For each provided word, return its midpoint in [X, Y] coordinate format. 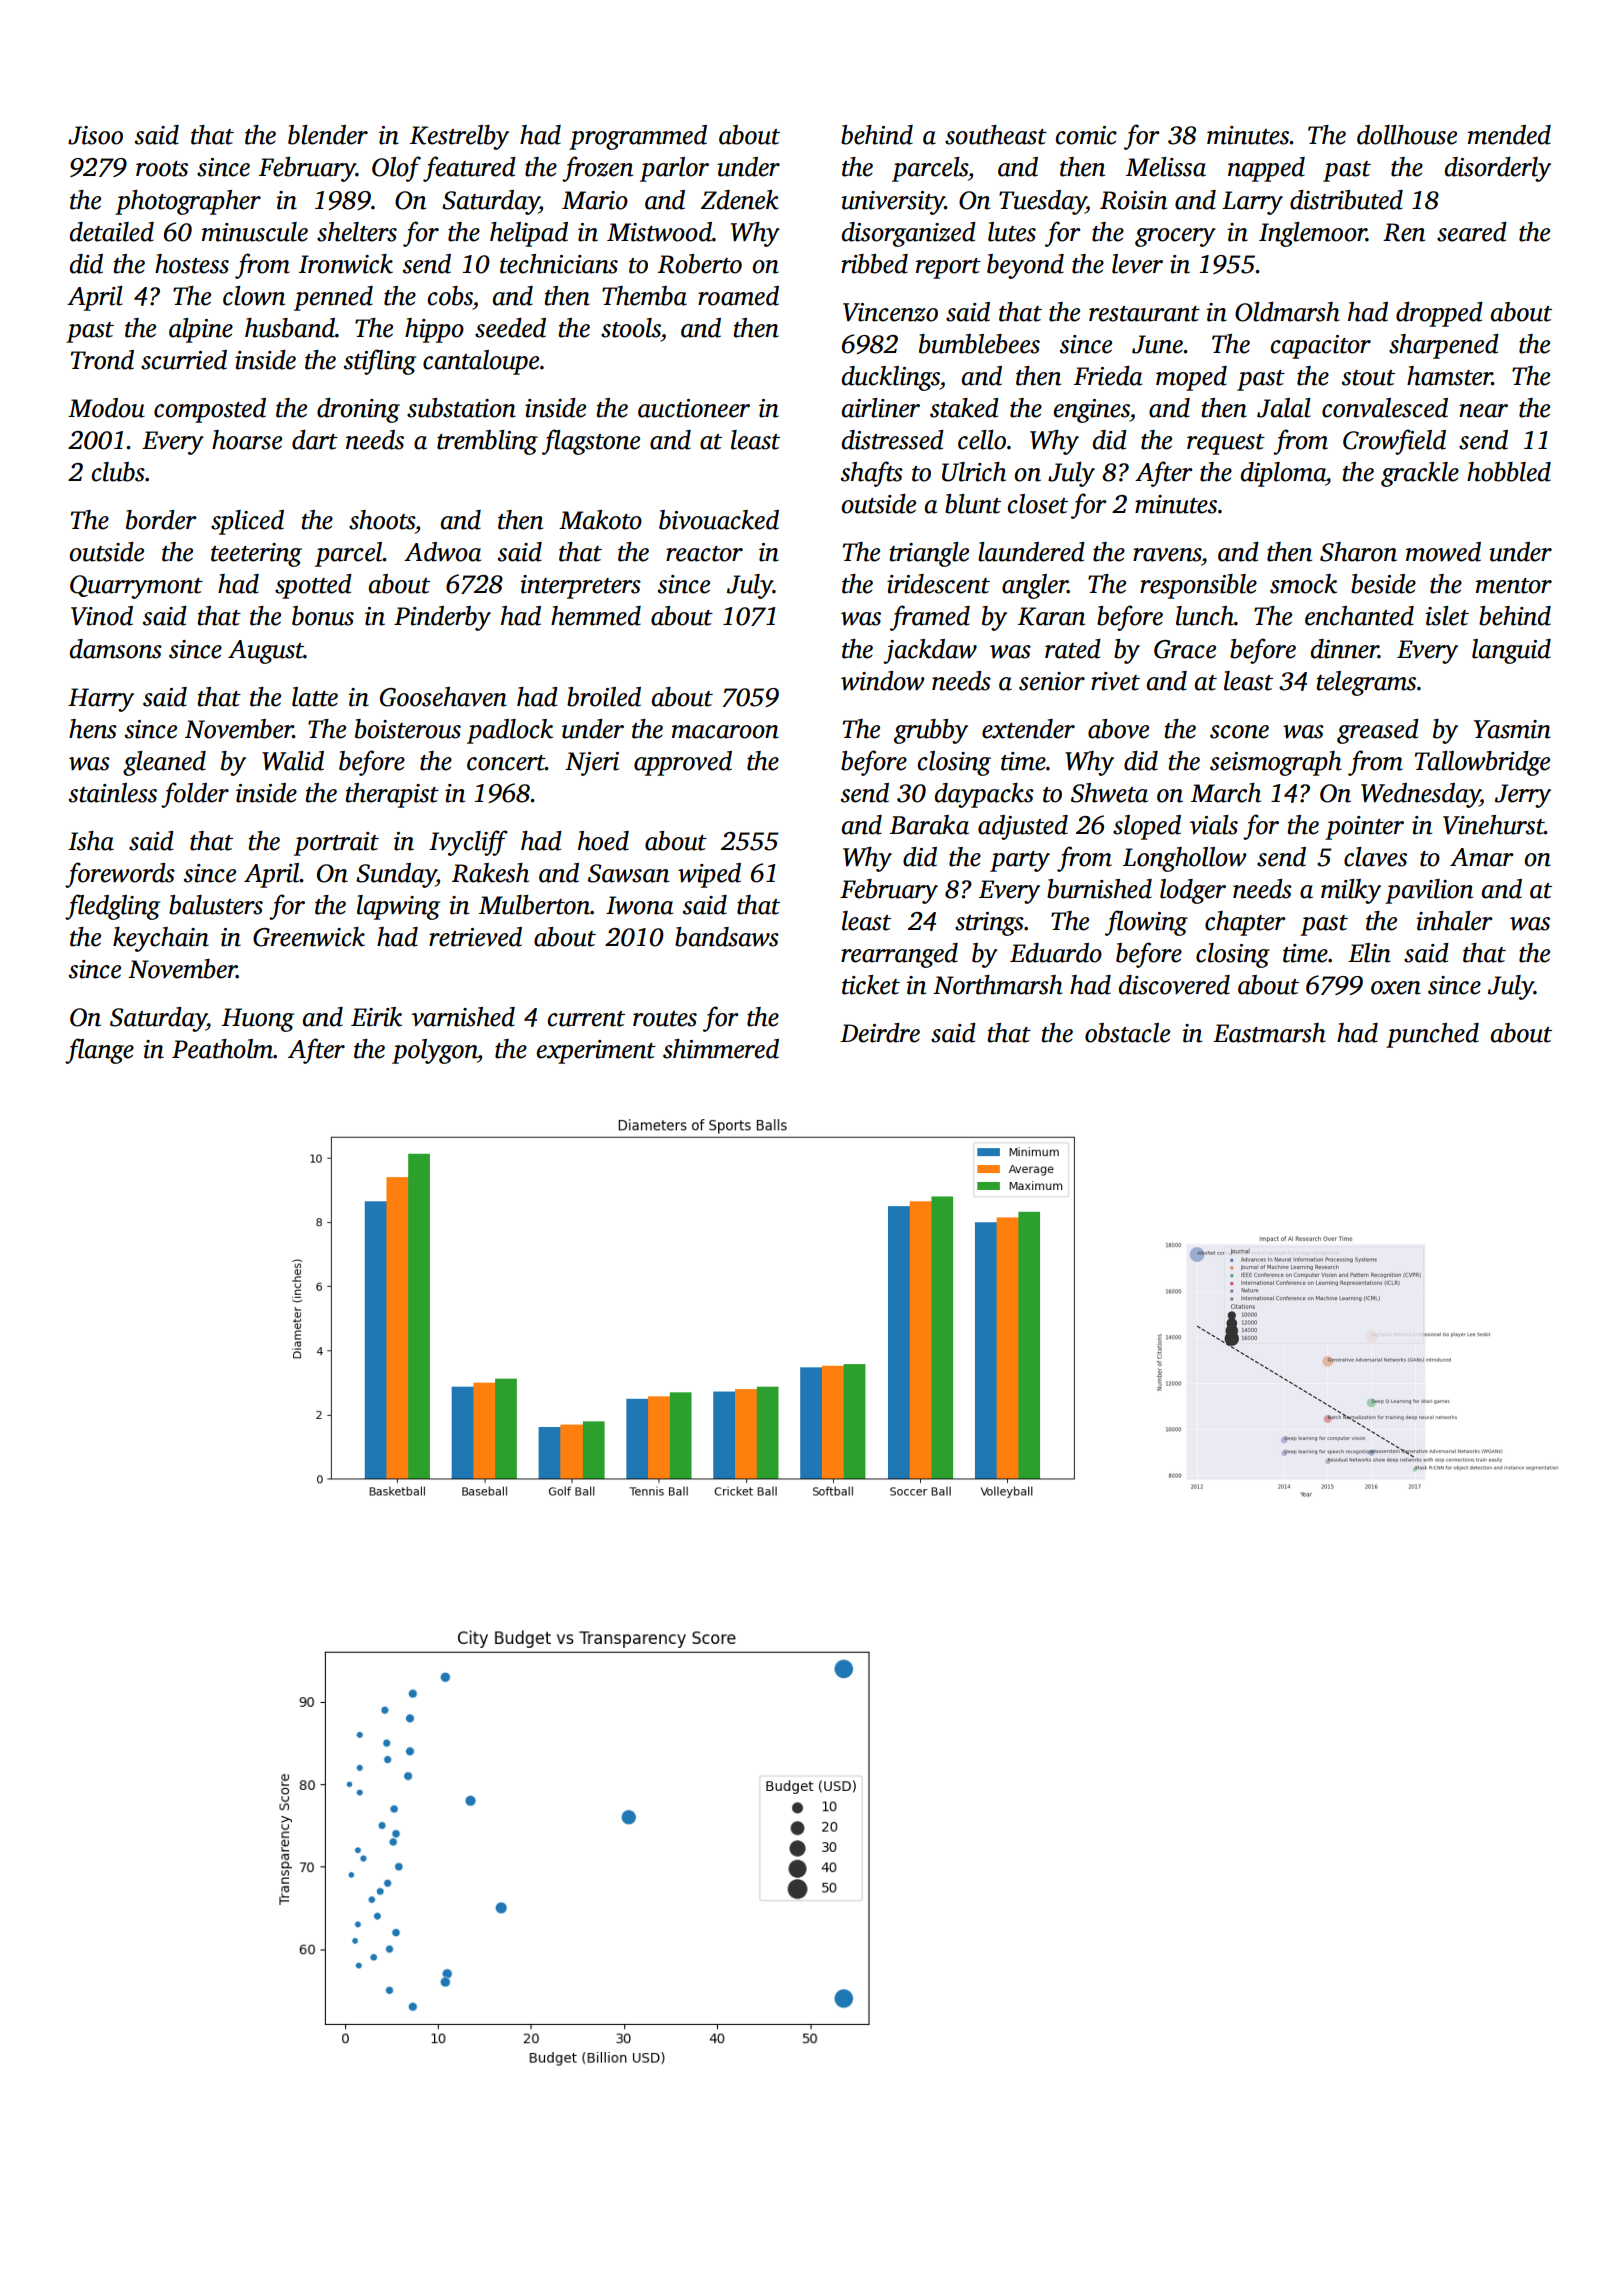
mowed [1443, 552]
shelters [357, 232]
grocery [1175, 237]
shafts [872, 474]
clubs [118, 472]
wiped [709, 875]
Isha [91, 841]
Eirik [376, 1017]
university [893, 203]
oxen [1396, 988]
